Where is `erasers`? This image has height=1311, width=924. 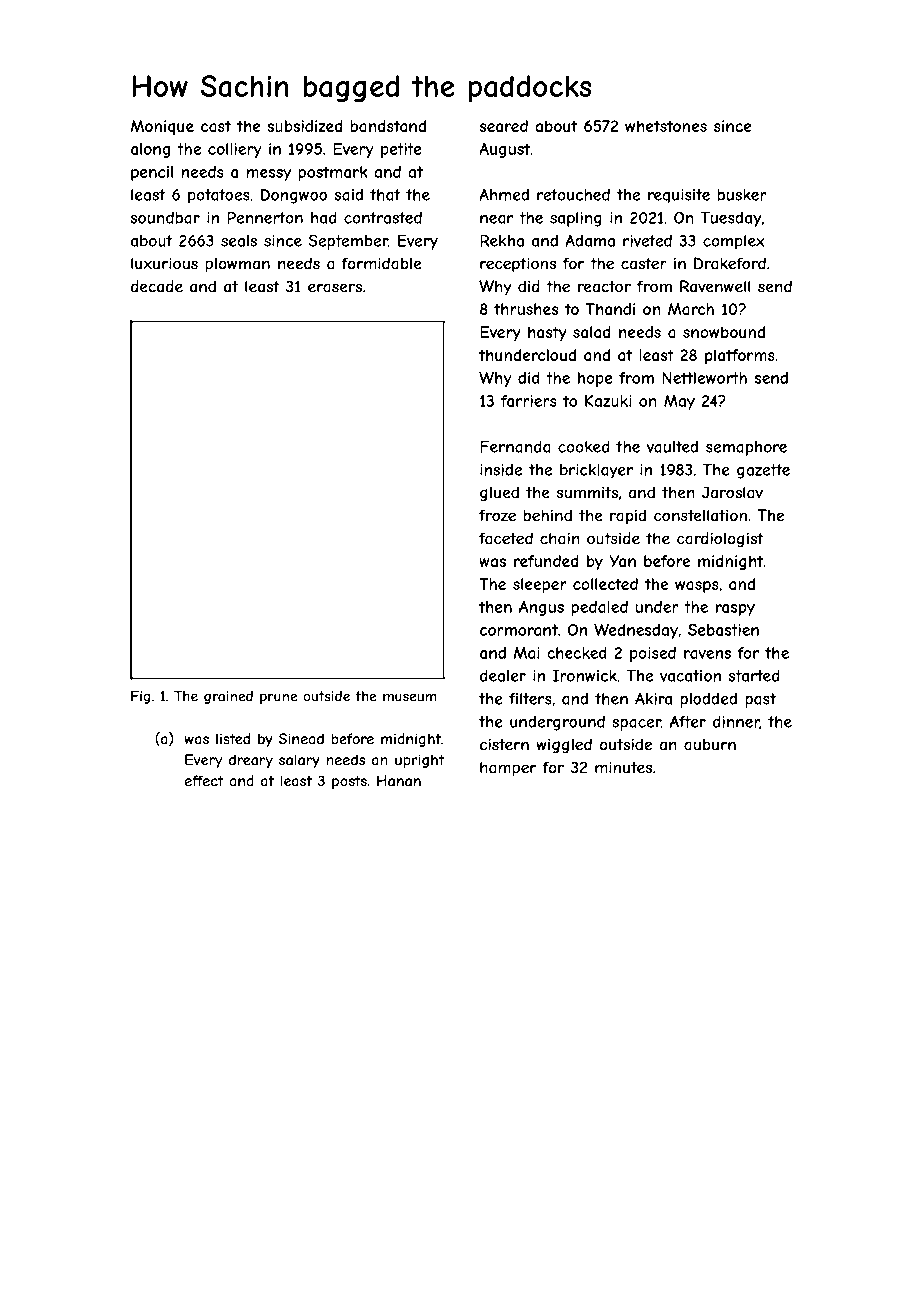
erasers is located at coordinates (335, 288).
